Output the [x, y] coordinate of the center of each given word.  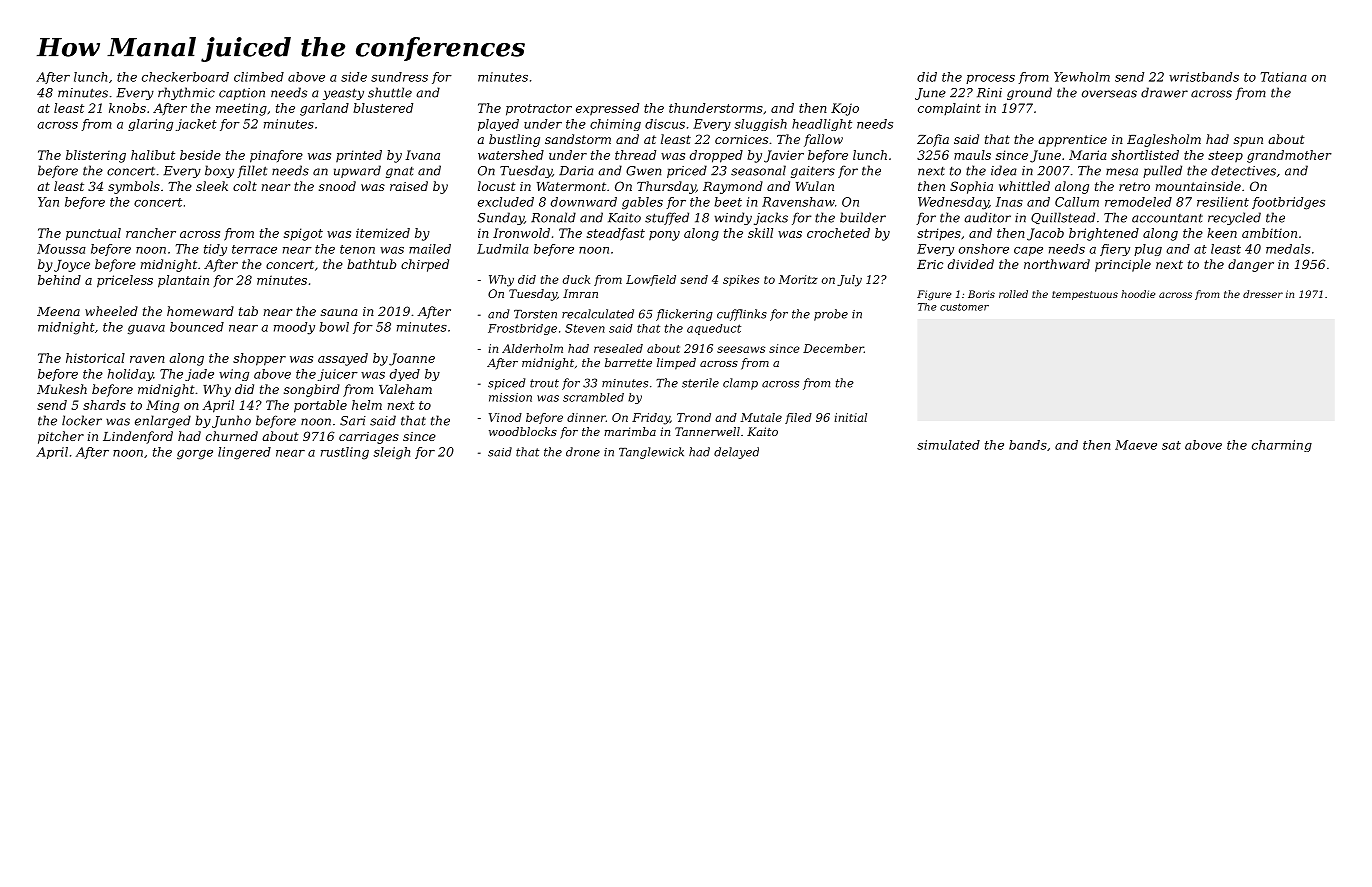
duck [576, 279]
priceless [125, 281]
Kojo [845, 109]
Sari [353, 421]
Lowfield [651, 280]
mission [510, 397]
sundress [399, 77]
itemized [383, 233]
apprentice [1072, 141]
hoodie [1138, 294]
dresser [1263, 294]
